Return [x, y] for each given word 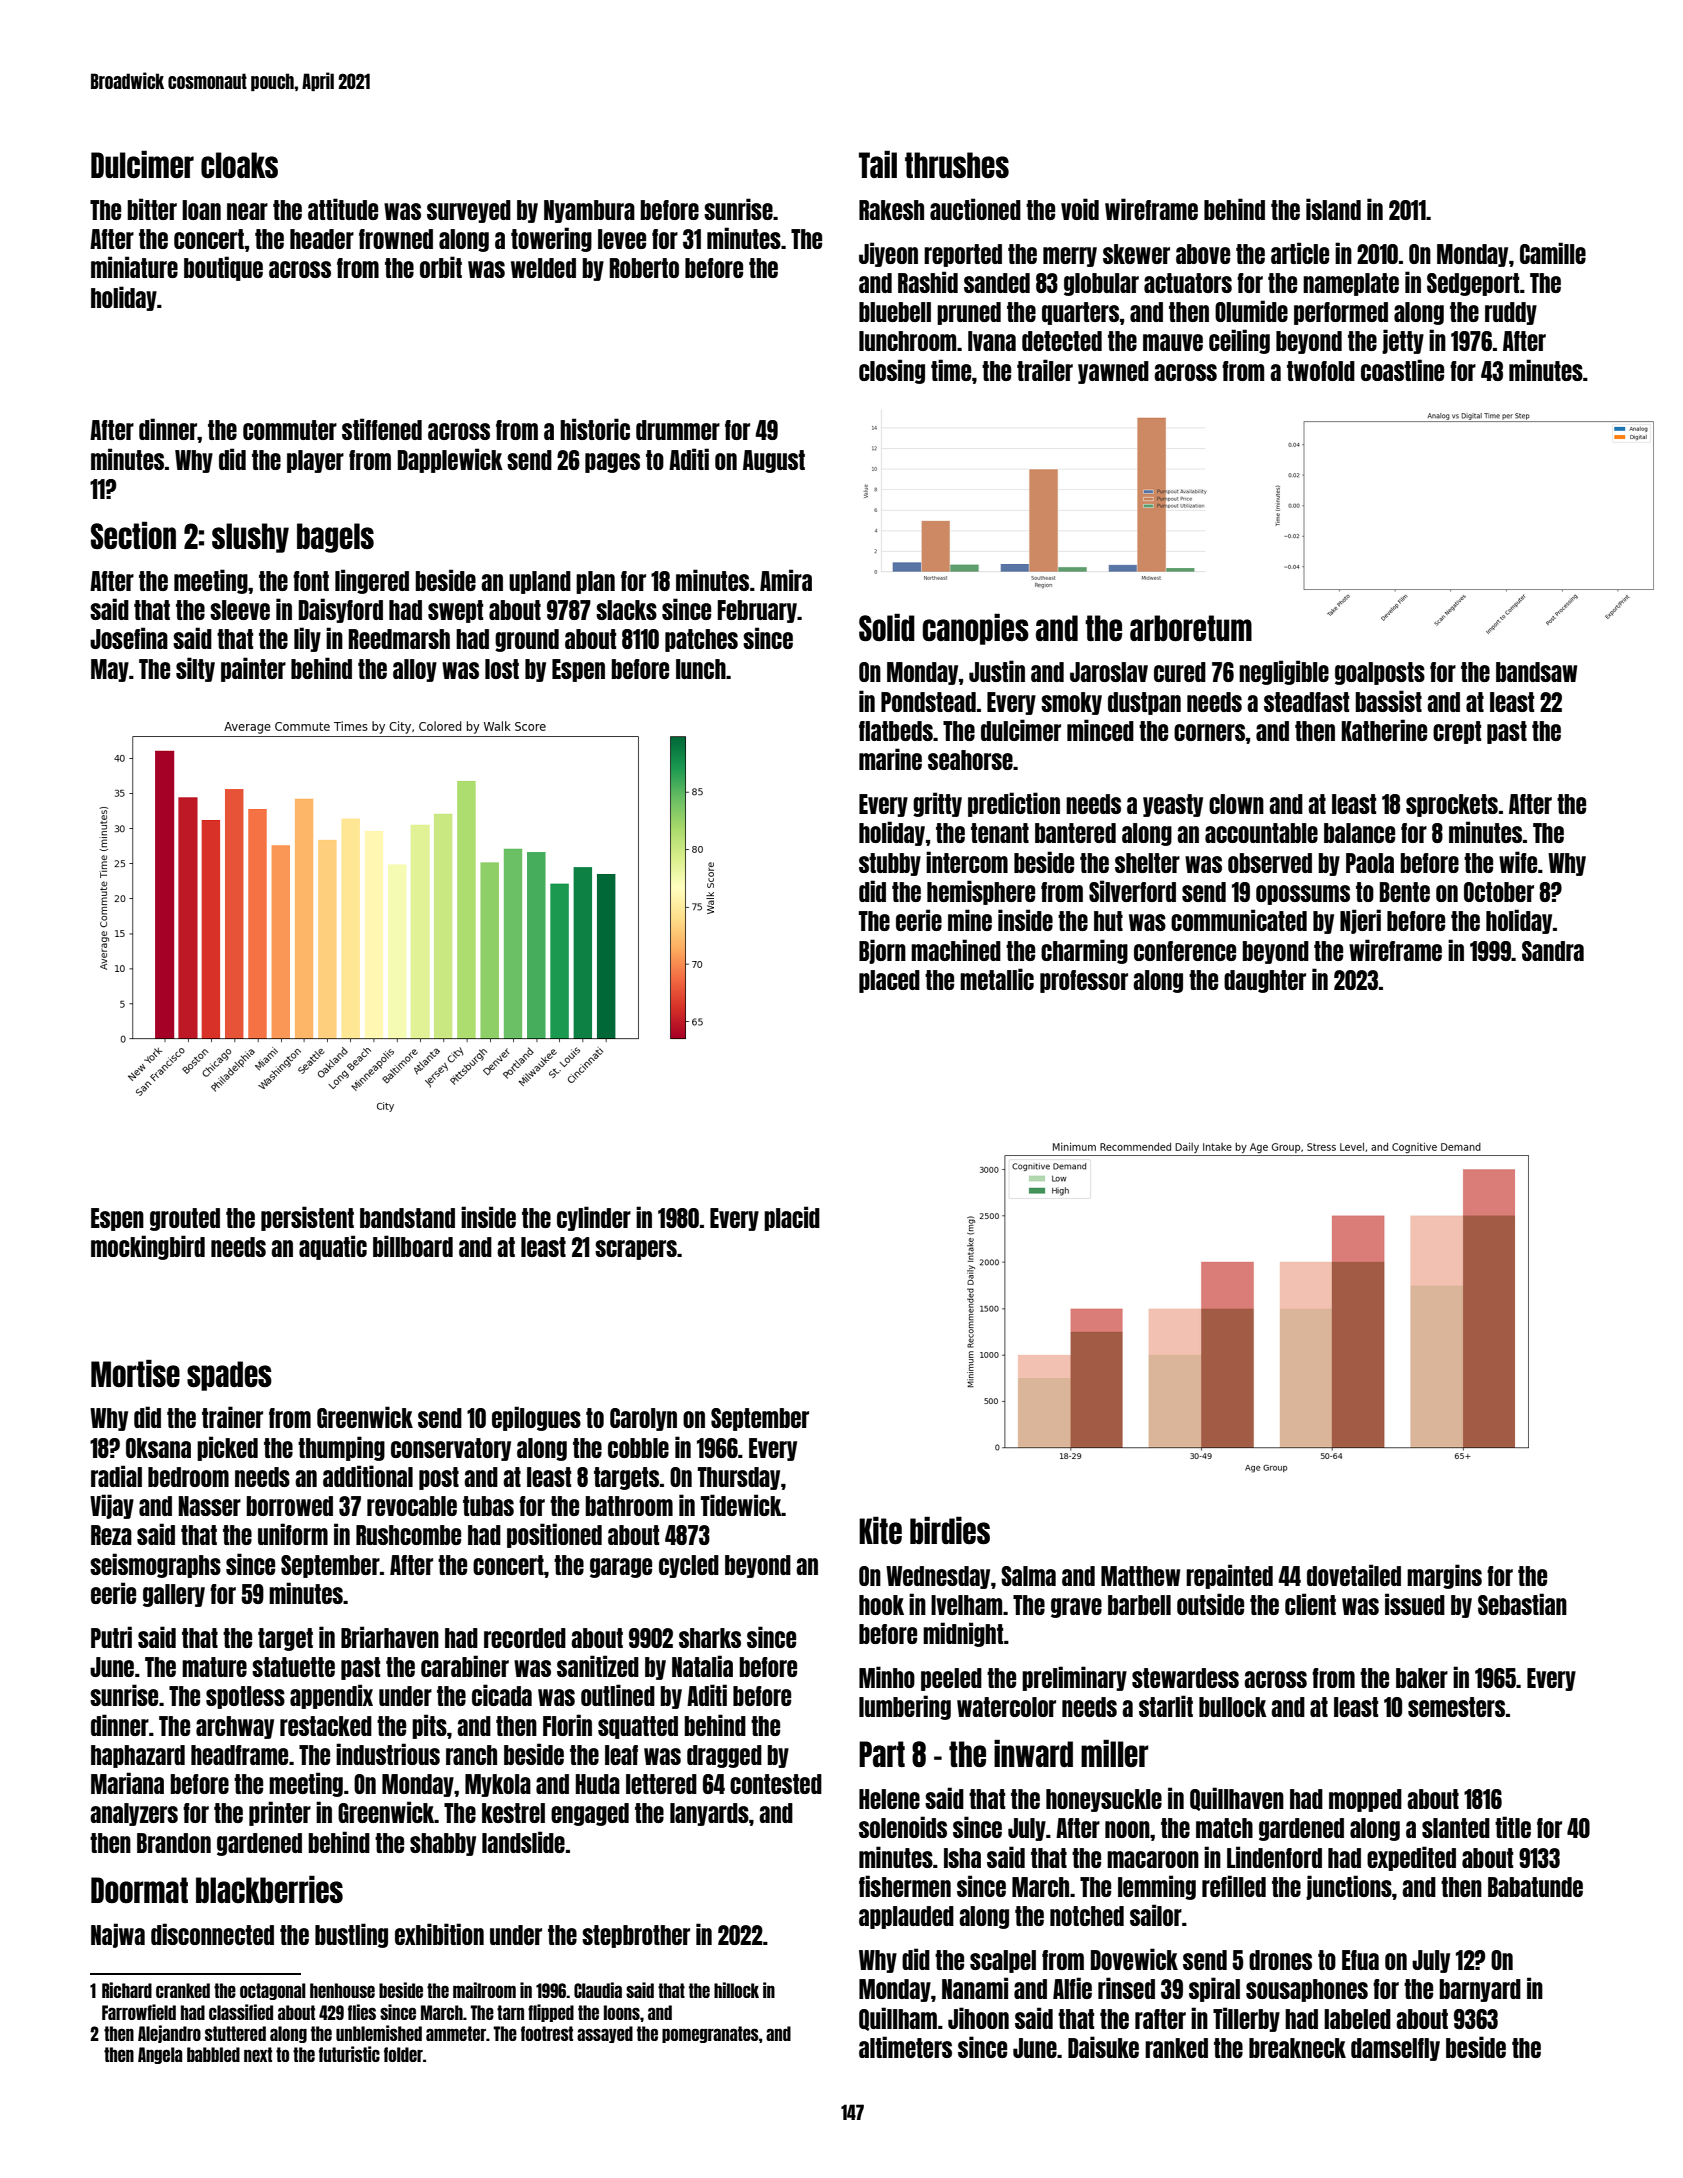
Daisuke [1103, 2047]
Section [133, 535]
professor [1084, 981]
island [1333, 209]
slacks [626, 610]
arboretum [1191, 628]
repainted [1229, 1576]
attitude [343, 209]
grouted [185, 1219]
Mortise [135, 1373]
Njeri [1360, 921]
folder [403, 2054]
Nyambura [589, 211]
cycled [689, 1566]
